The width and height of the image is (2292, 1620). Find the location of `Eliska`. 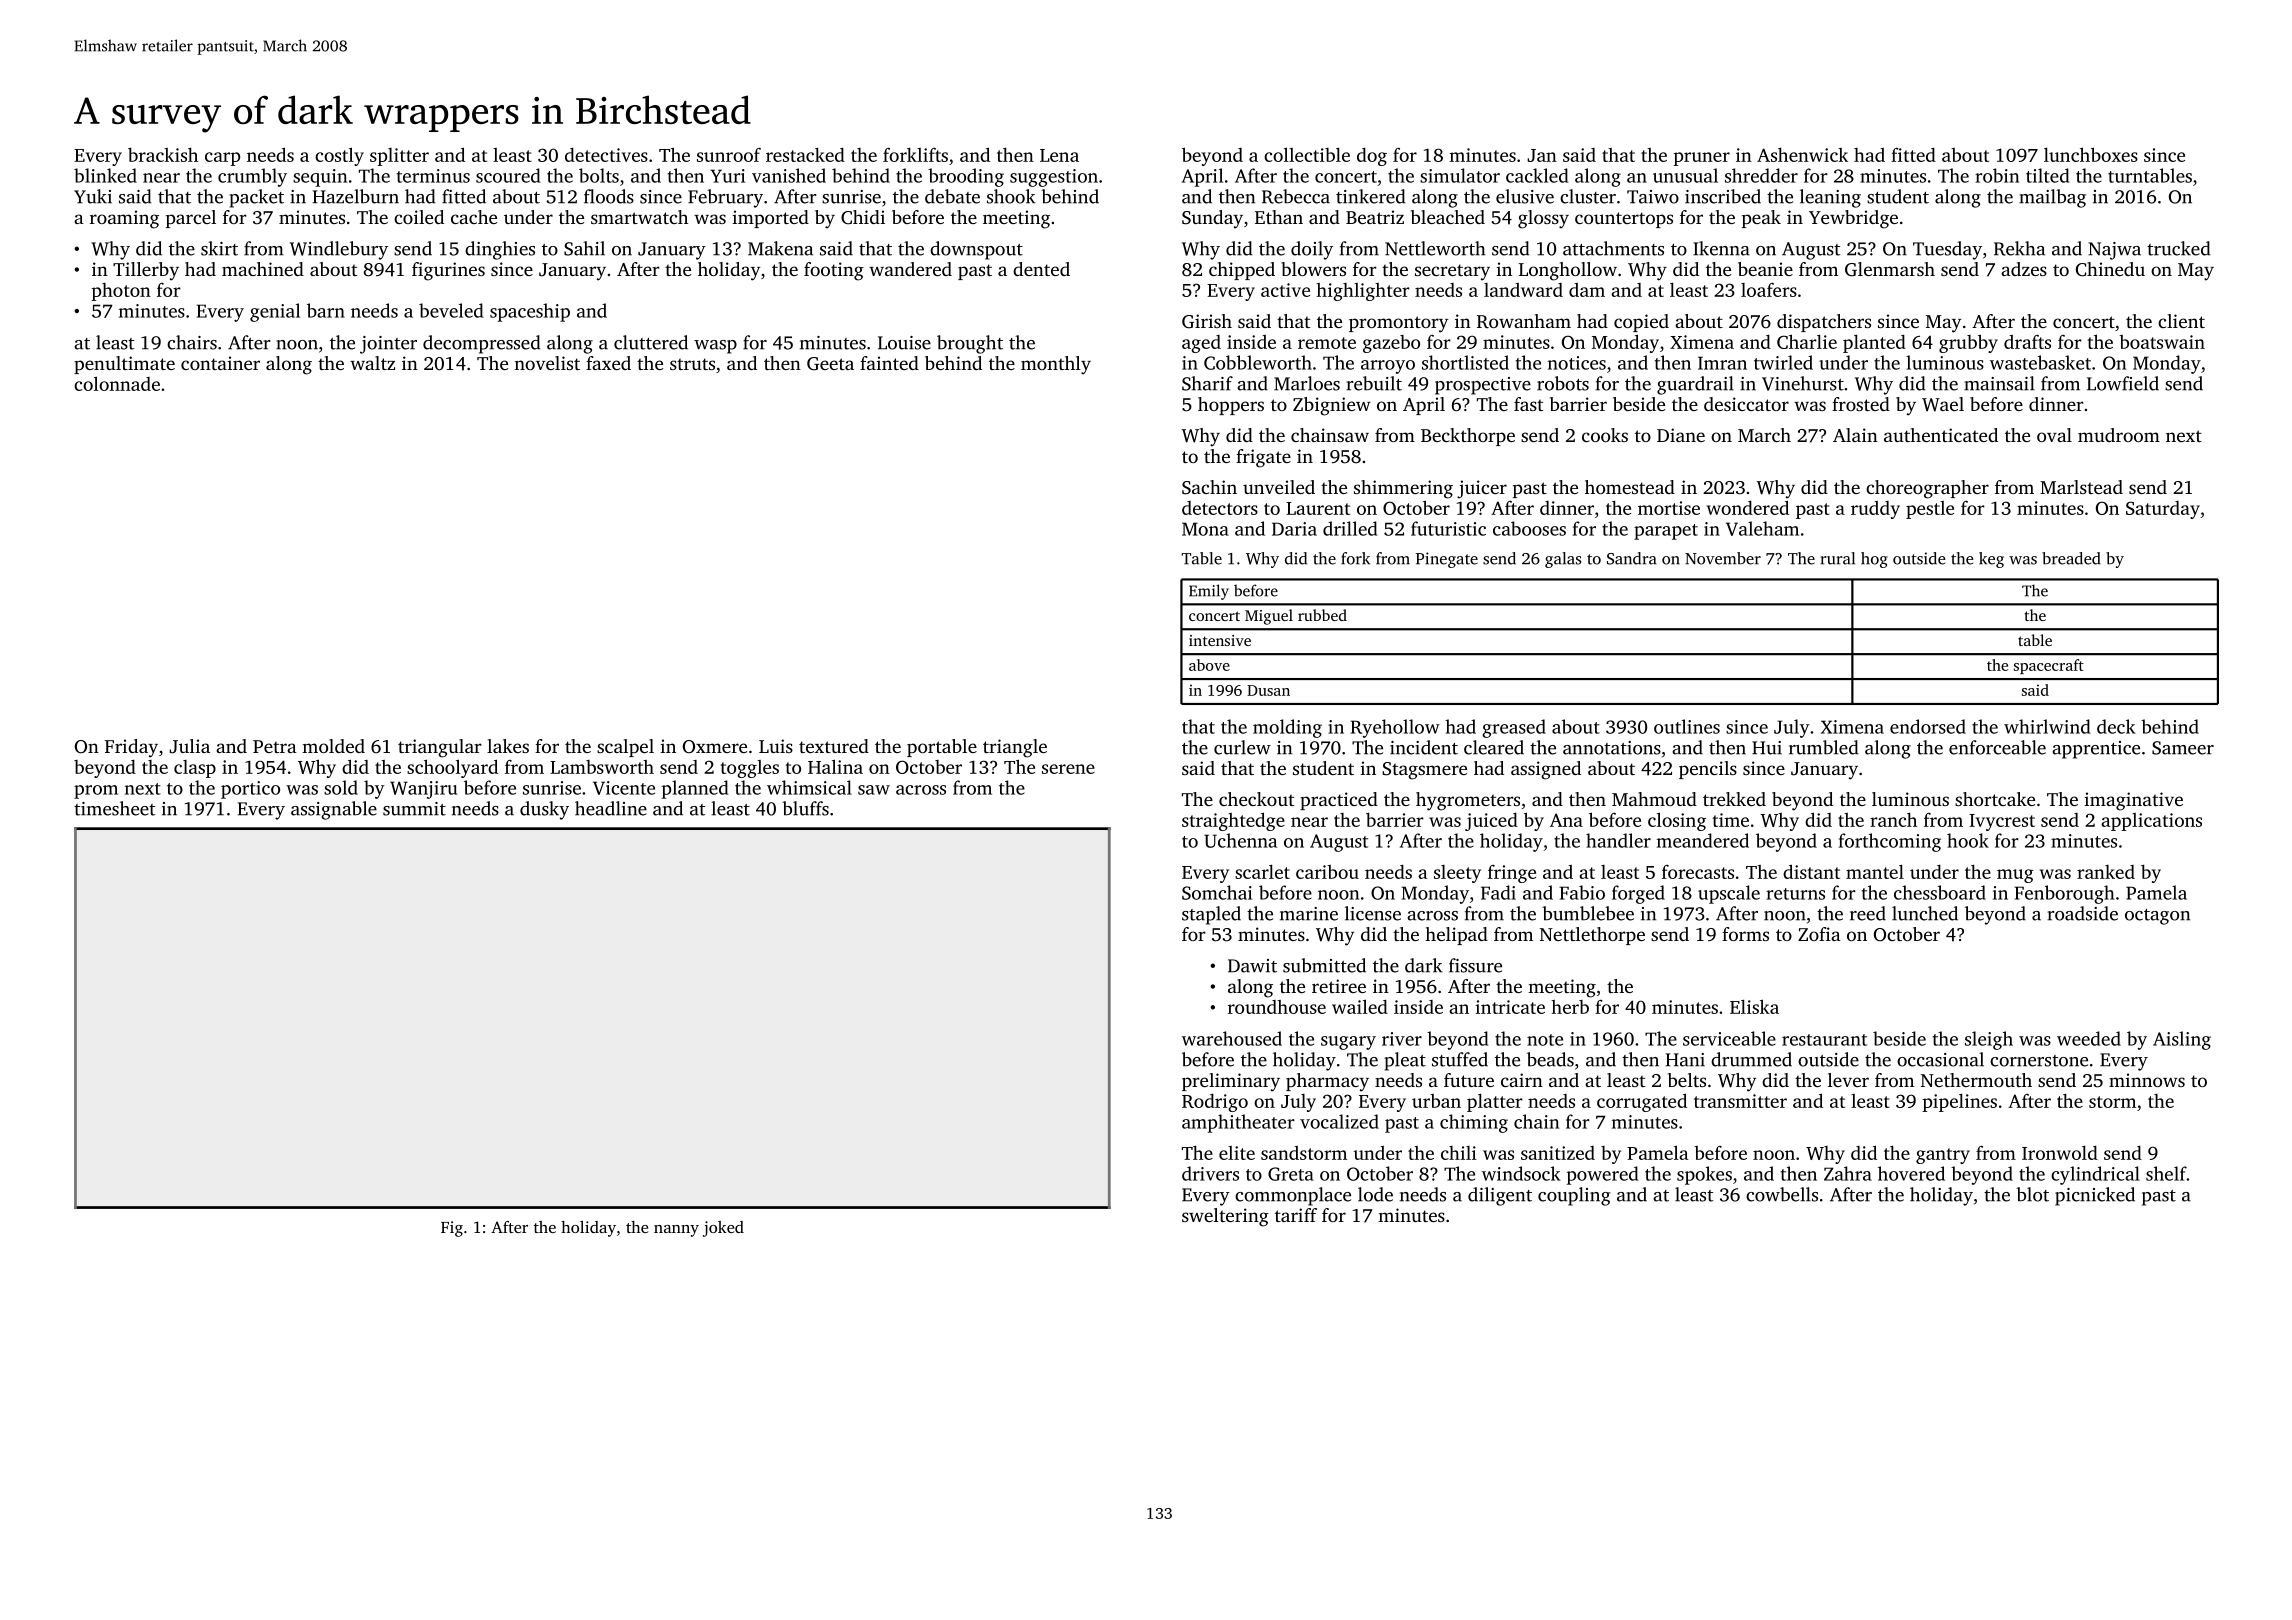

Eliska is located at coordinates (1754, 1006).
